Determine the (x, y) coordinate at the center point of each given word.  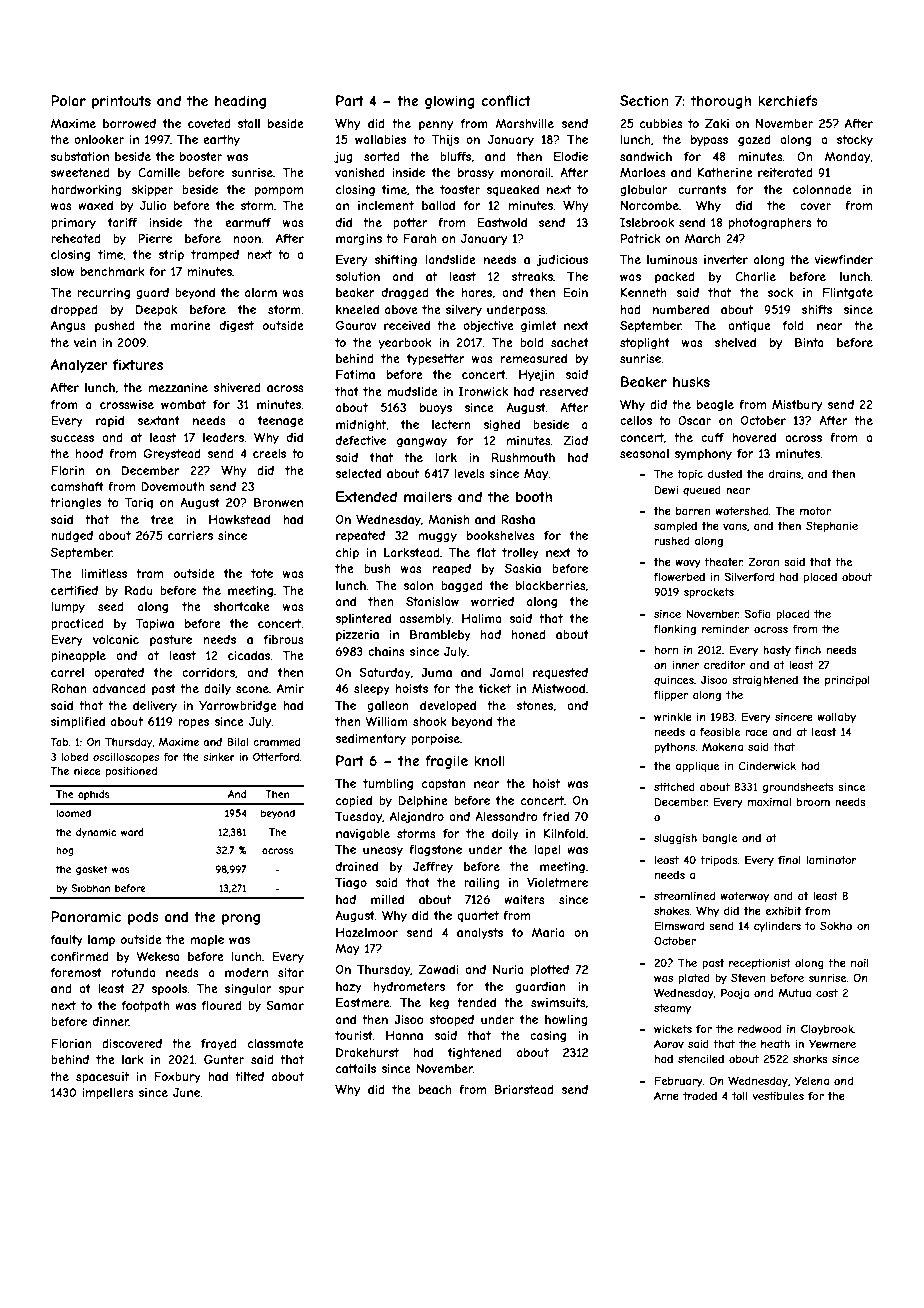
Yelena (811, 1080)
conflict (506, 100)
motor (815, 511)
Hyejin (537, 376)
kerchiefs (788, 100)
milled (387, 899)
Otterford (276, 757)
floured (222, 1005)
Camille (159, 172)
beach (435, 1089)
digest (237, 327)
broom (813, 802)
